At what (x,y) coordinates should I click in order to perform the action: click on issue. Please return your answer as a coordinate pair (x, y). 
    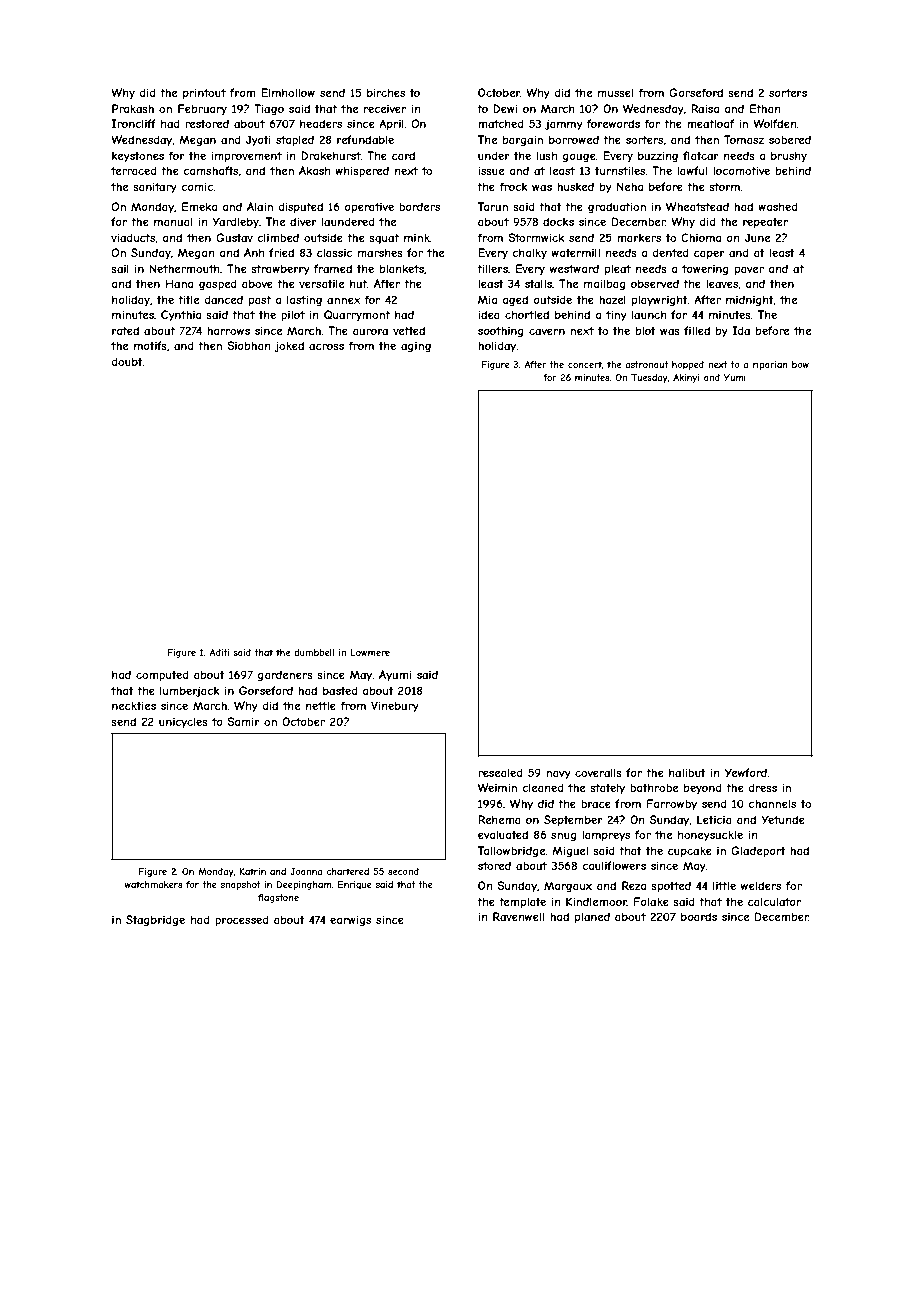
    Looking at the image, I should click on (491, 170).
